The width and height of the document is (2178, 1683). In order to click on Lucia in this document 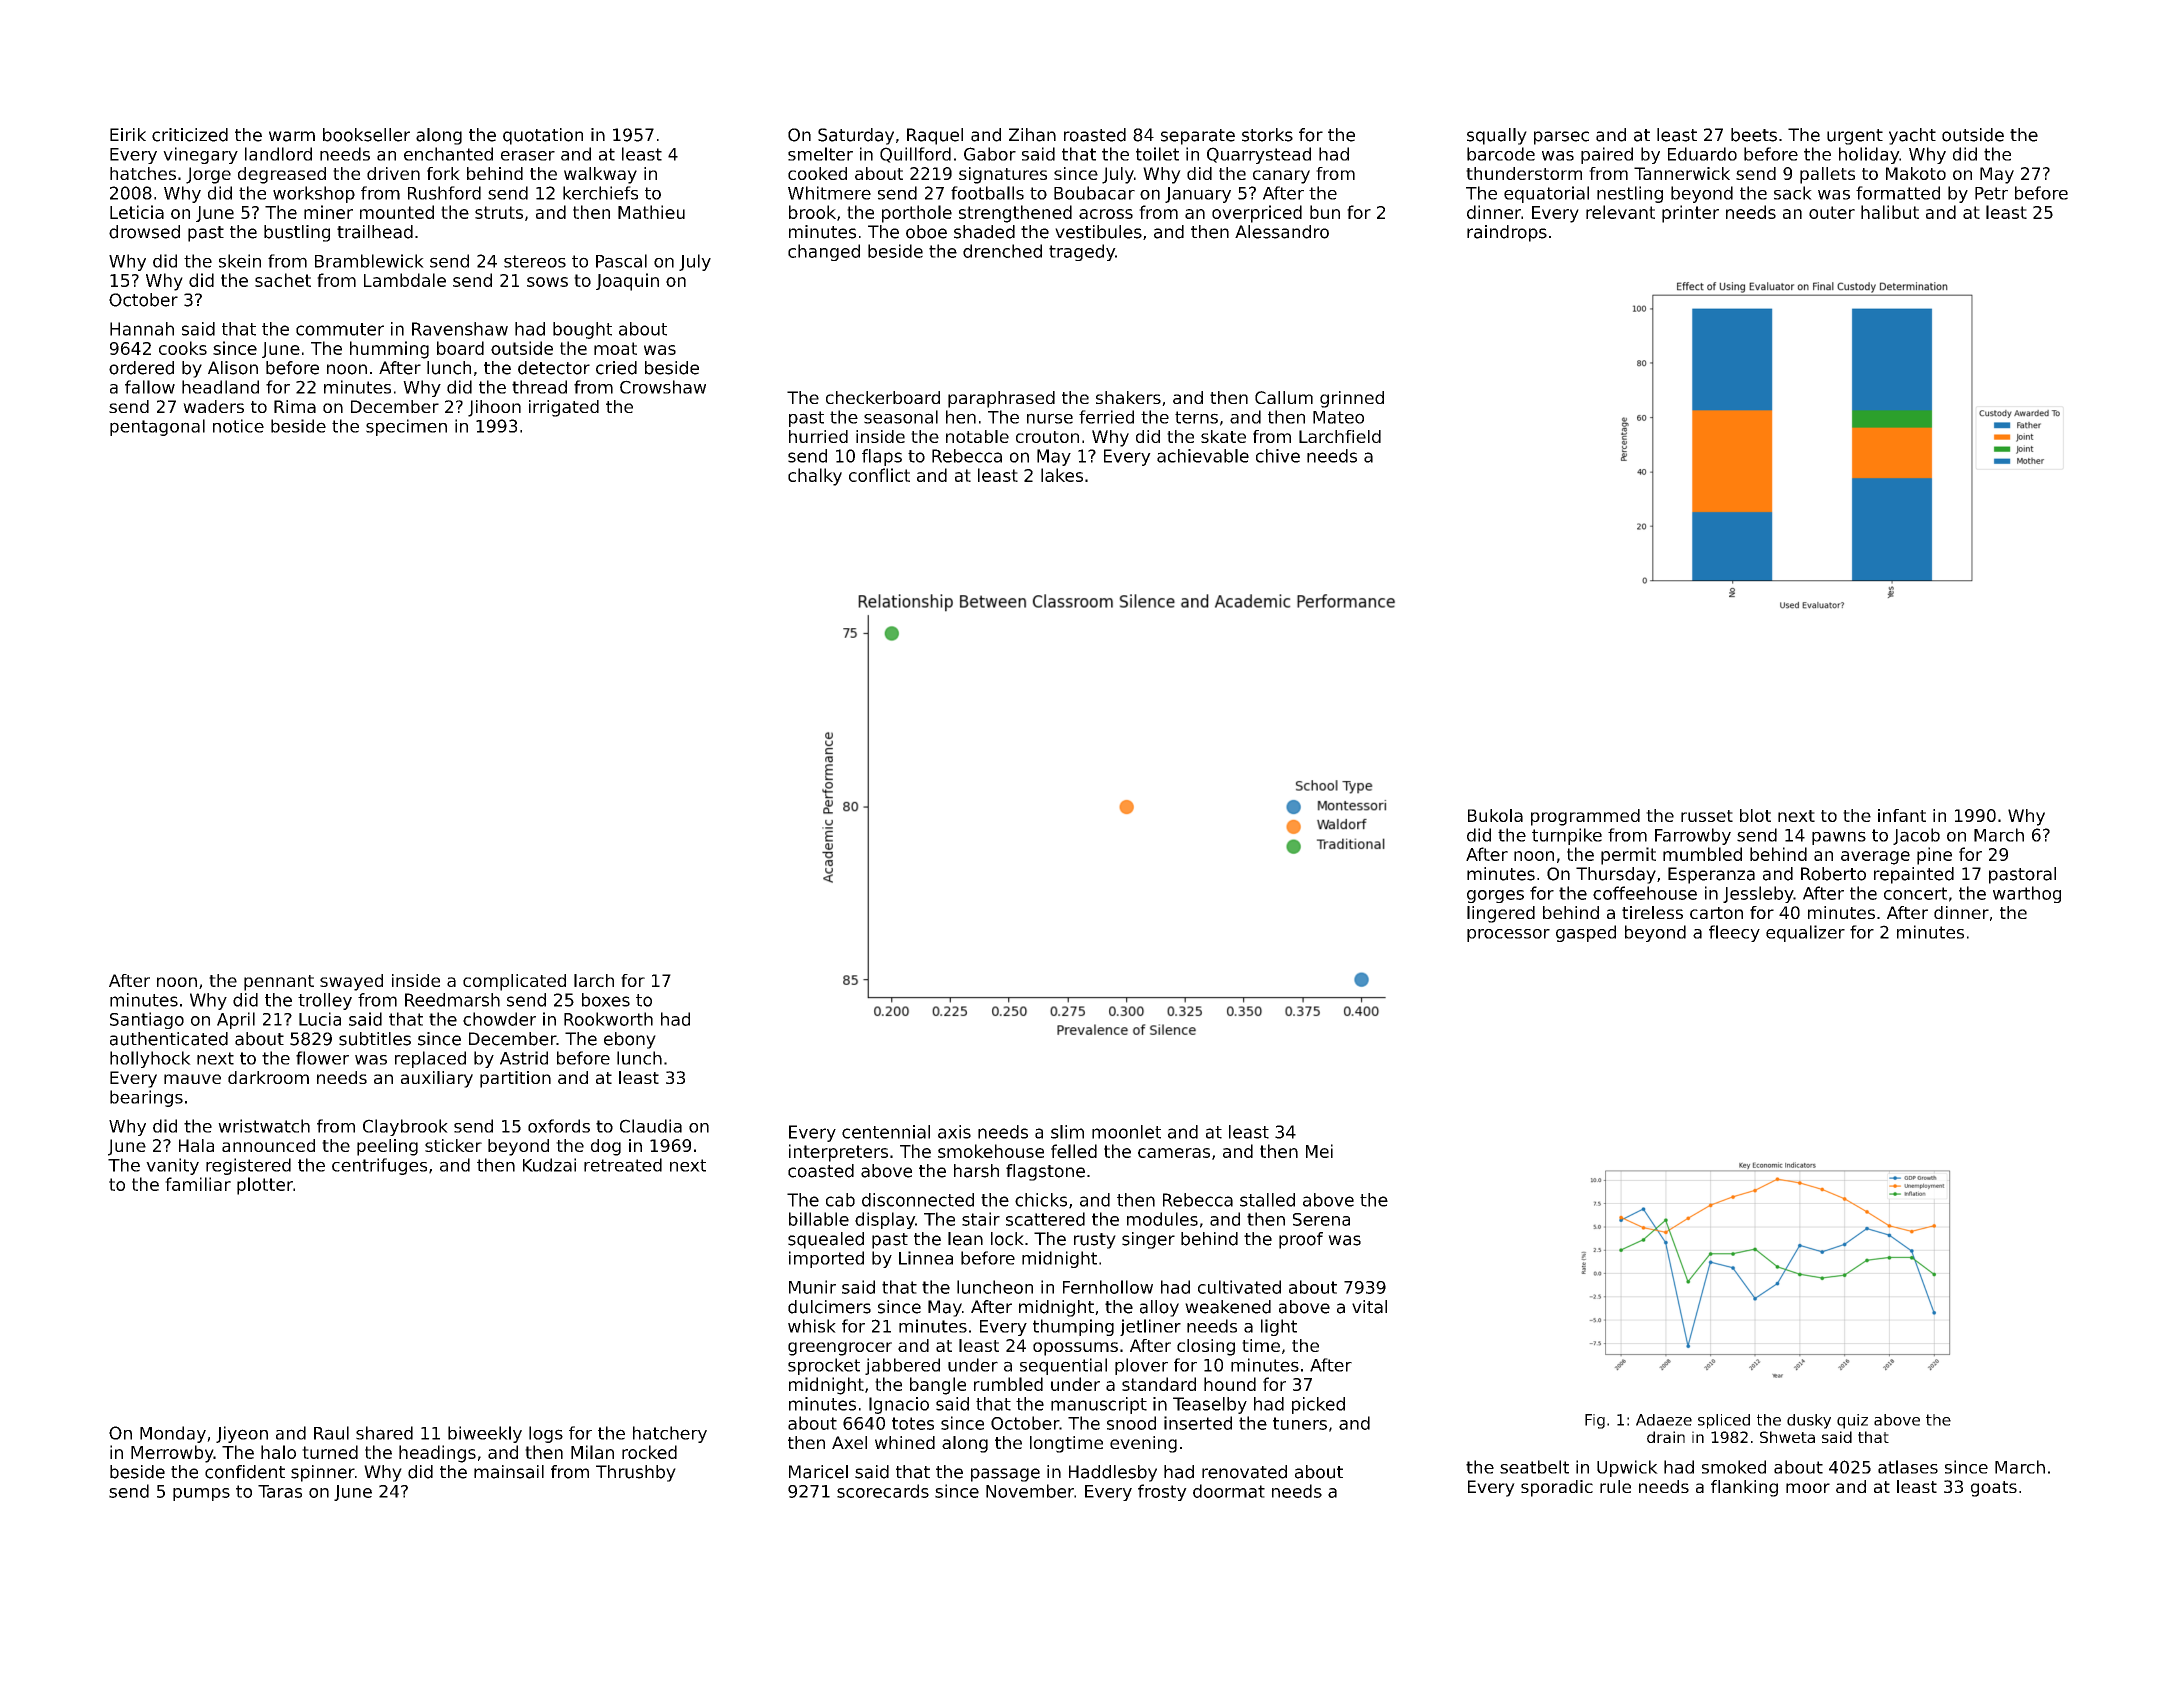, I will do `click(320, 1019)`.
